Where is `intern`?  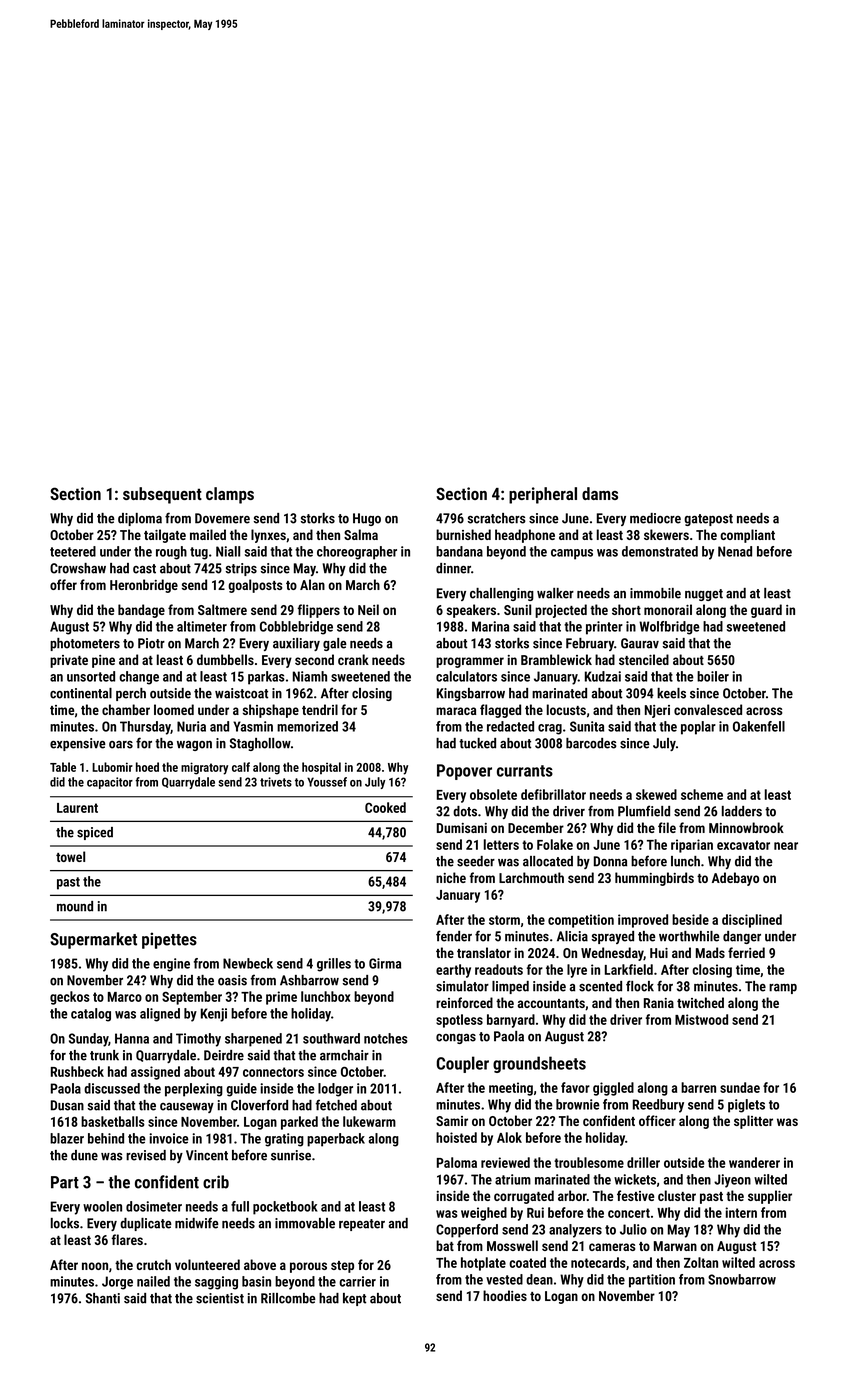
intern is located at coordinates (741, 1212).
